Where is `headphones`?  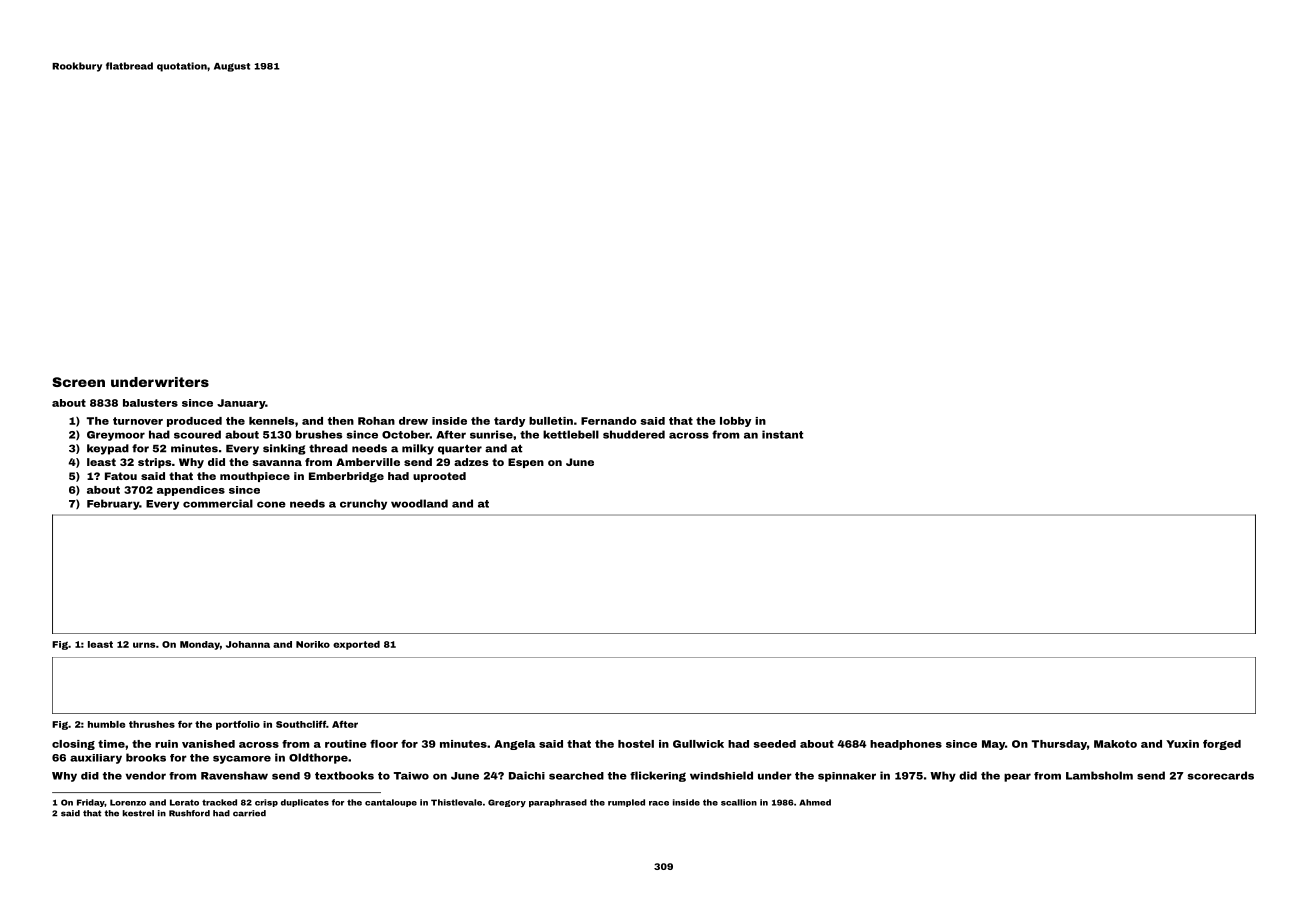
headphones is located at coordinates (906, 745).
